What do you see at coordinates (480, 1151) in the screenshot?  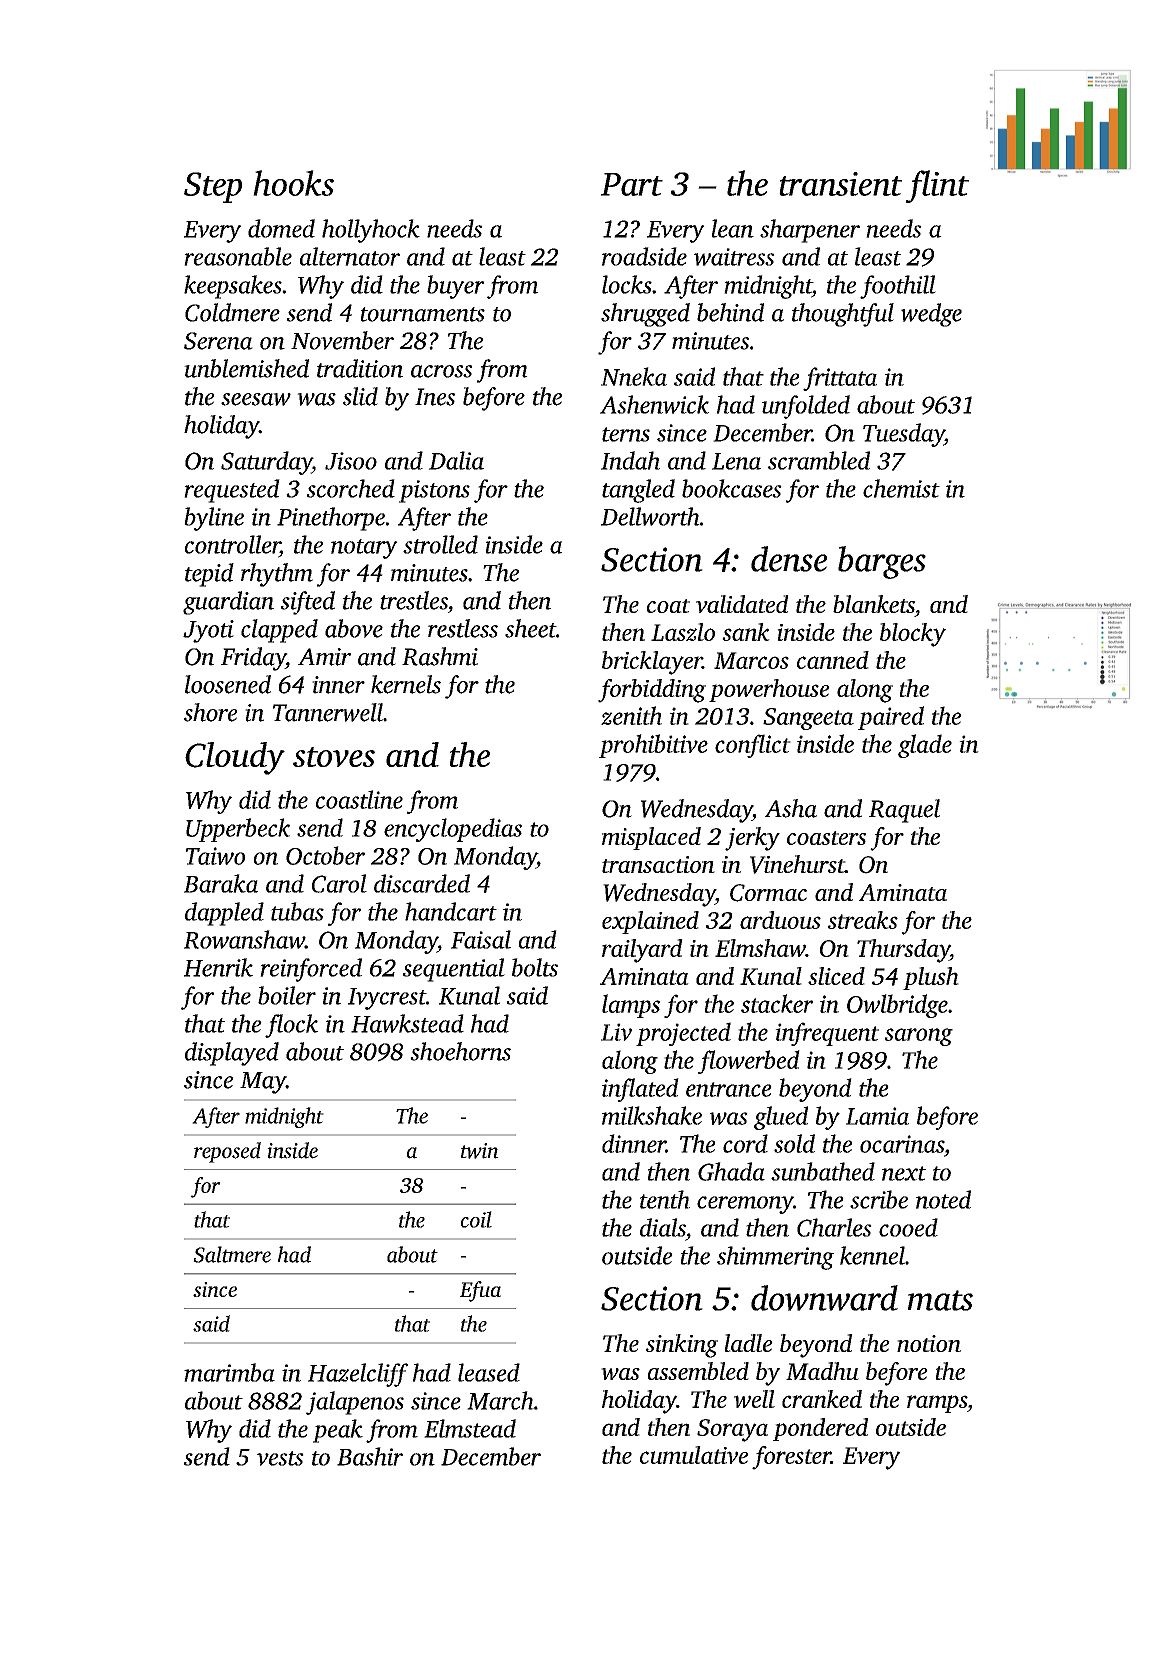 I see `twin` at bounding box center [480, 1151].
